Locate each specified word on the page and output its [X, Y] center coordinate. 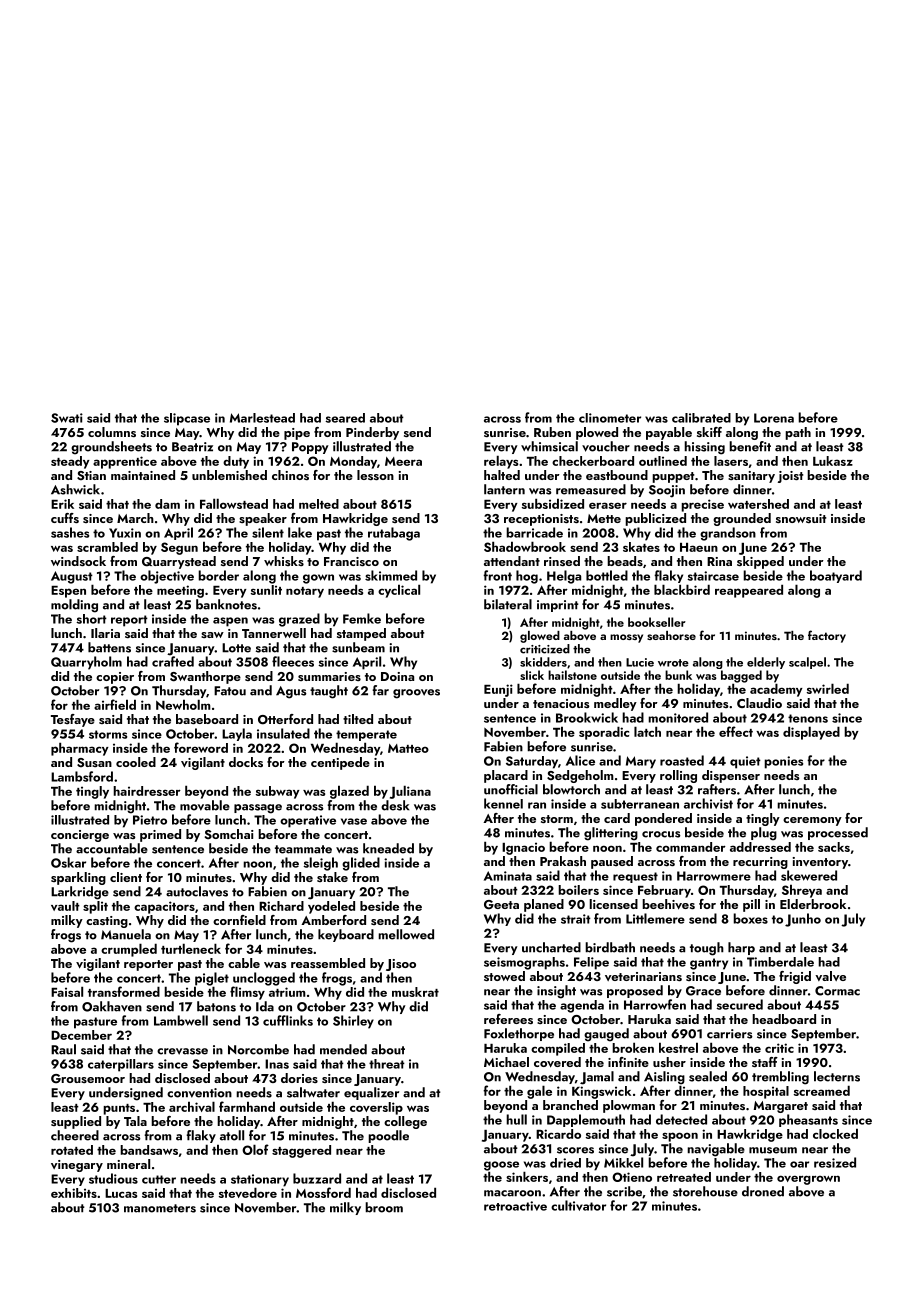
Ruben [552, 432]
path [798, 433]
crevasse [182, 1051]
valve [830, 976]
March [135, 518]
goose [501, 1166]
